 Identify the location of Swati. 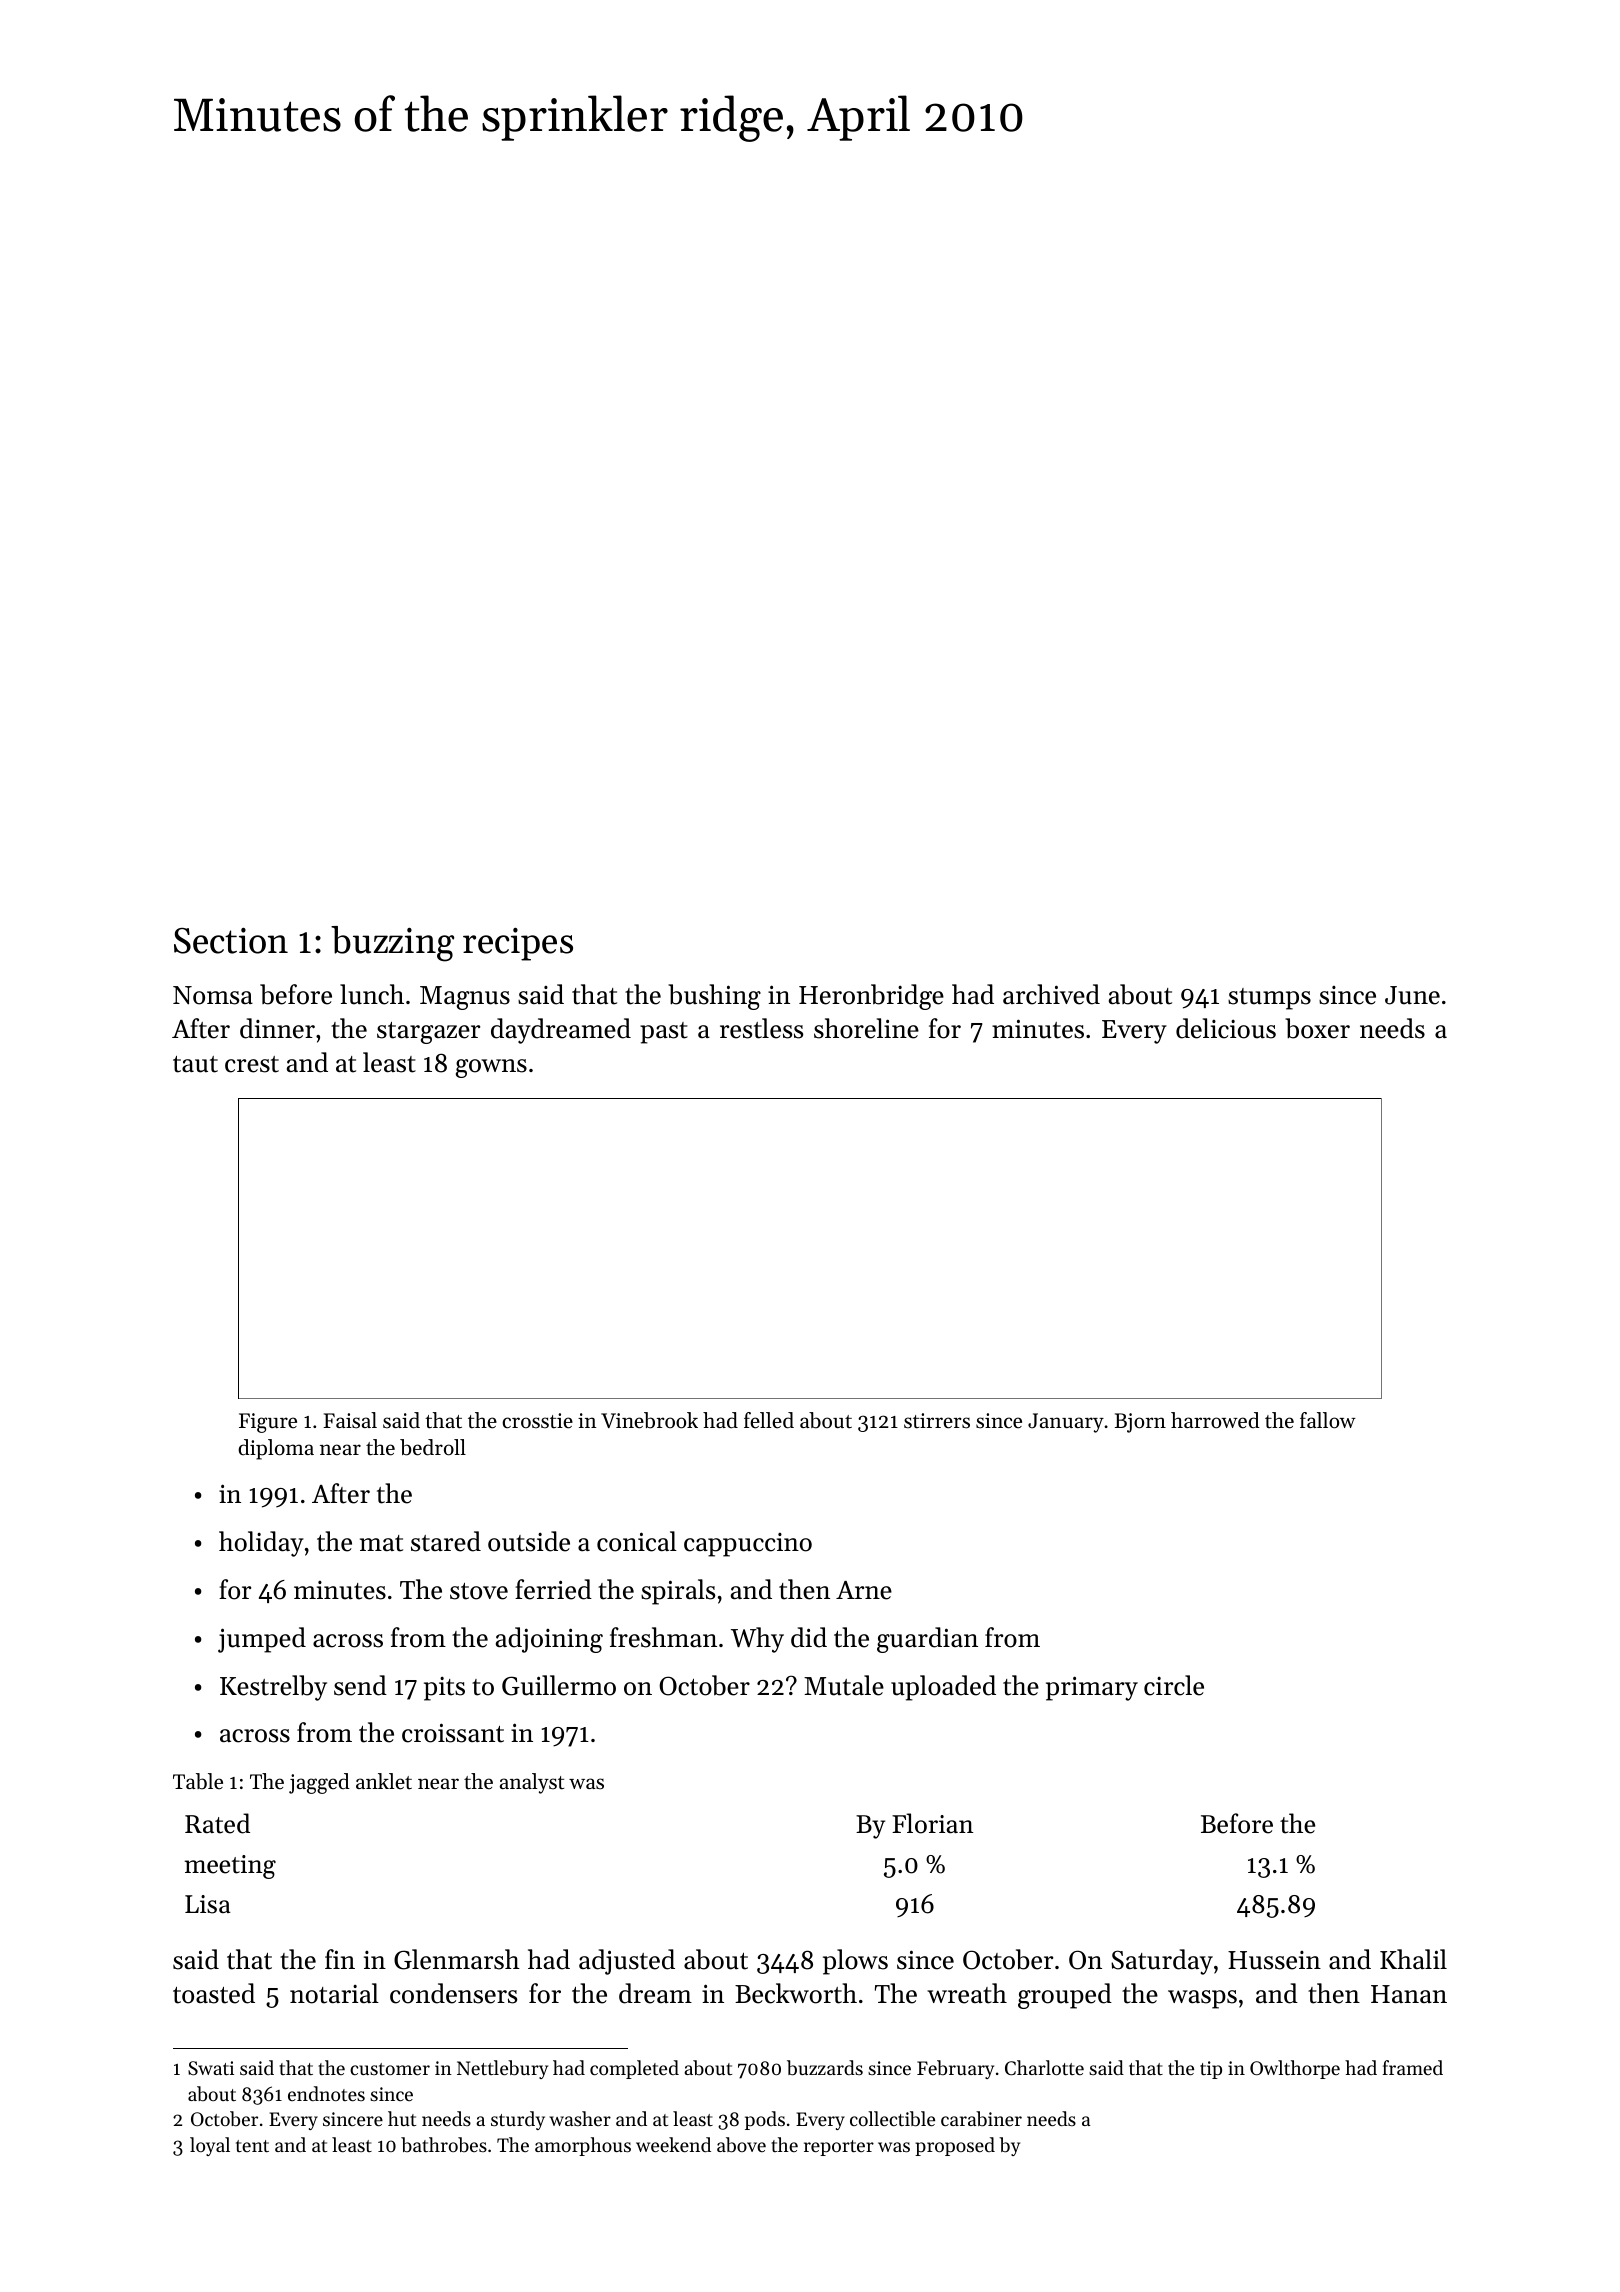
(211, 2068).
